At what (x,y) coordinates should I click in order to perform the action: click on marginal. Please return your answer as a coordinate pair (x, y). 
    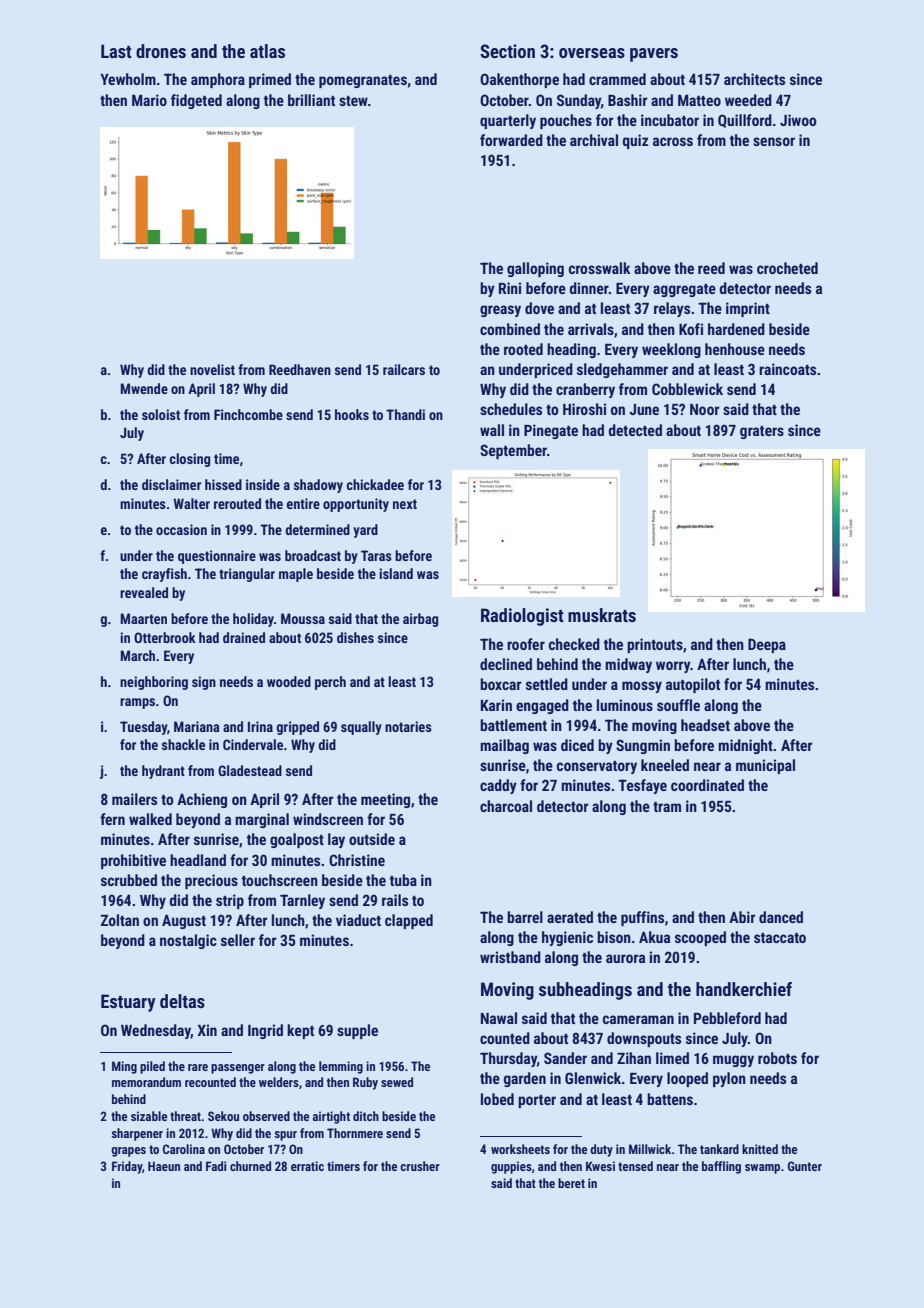
    Looking at the image, I should click on (262, 820).
